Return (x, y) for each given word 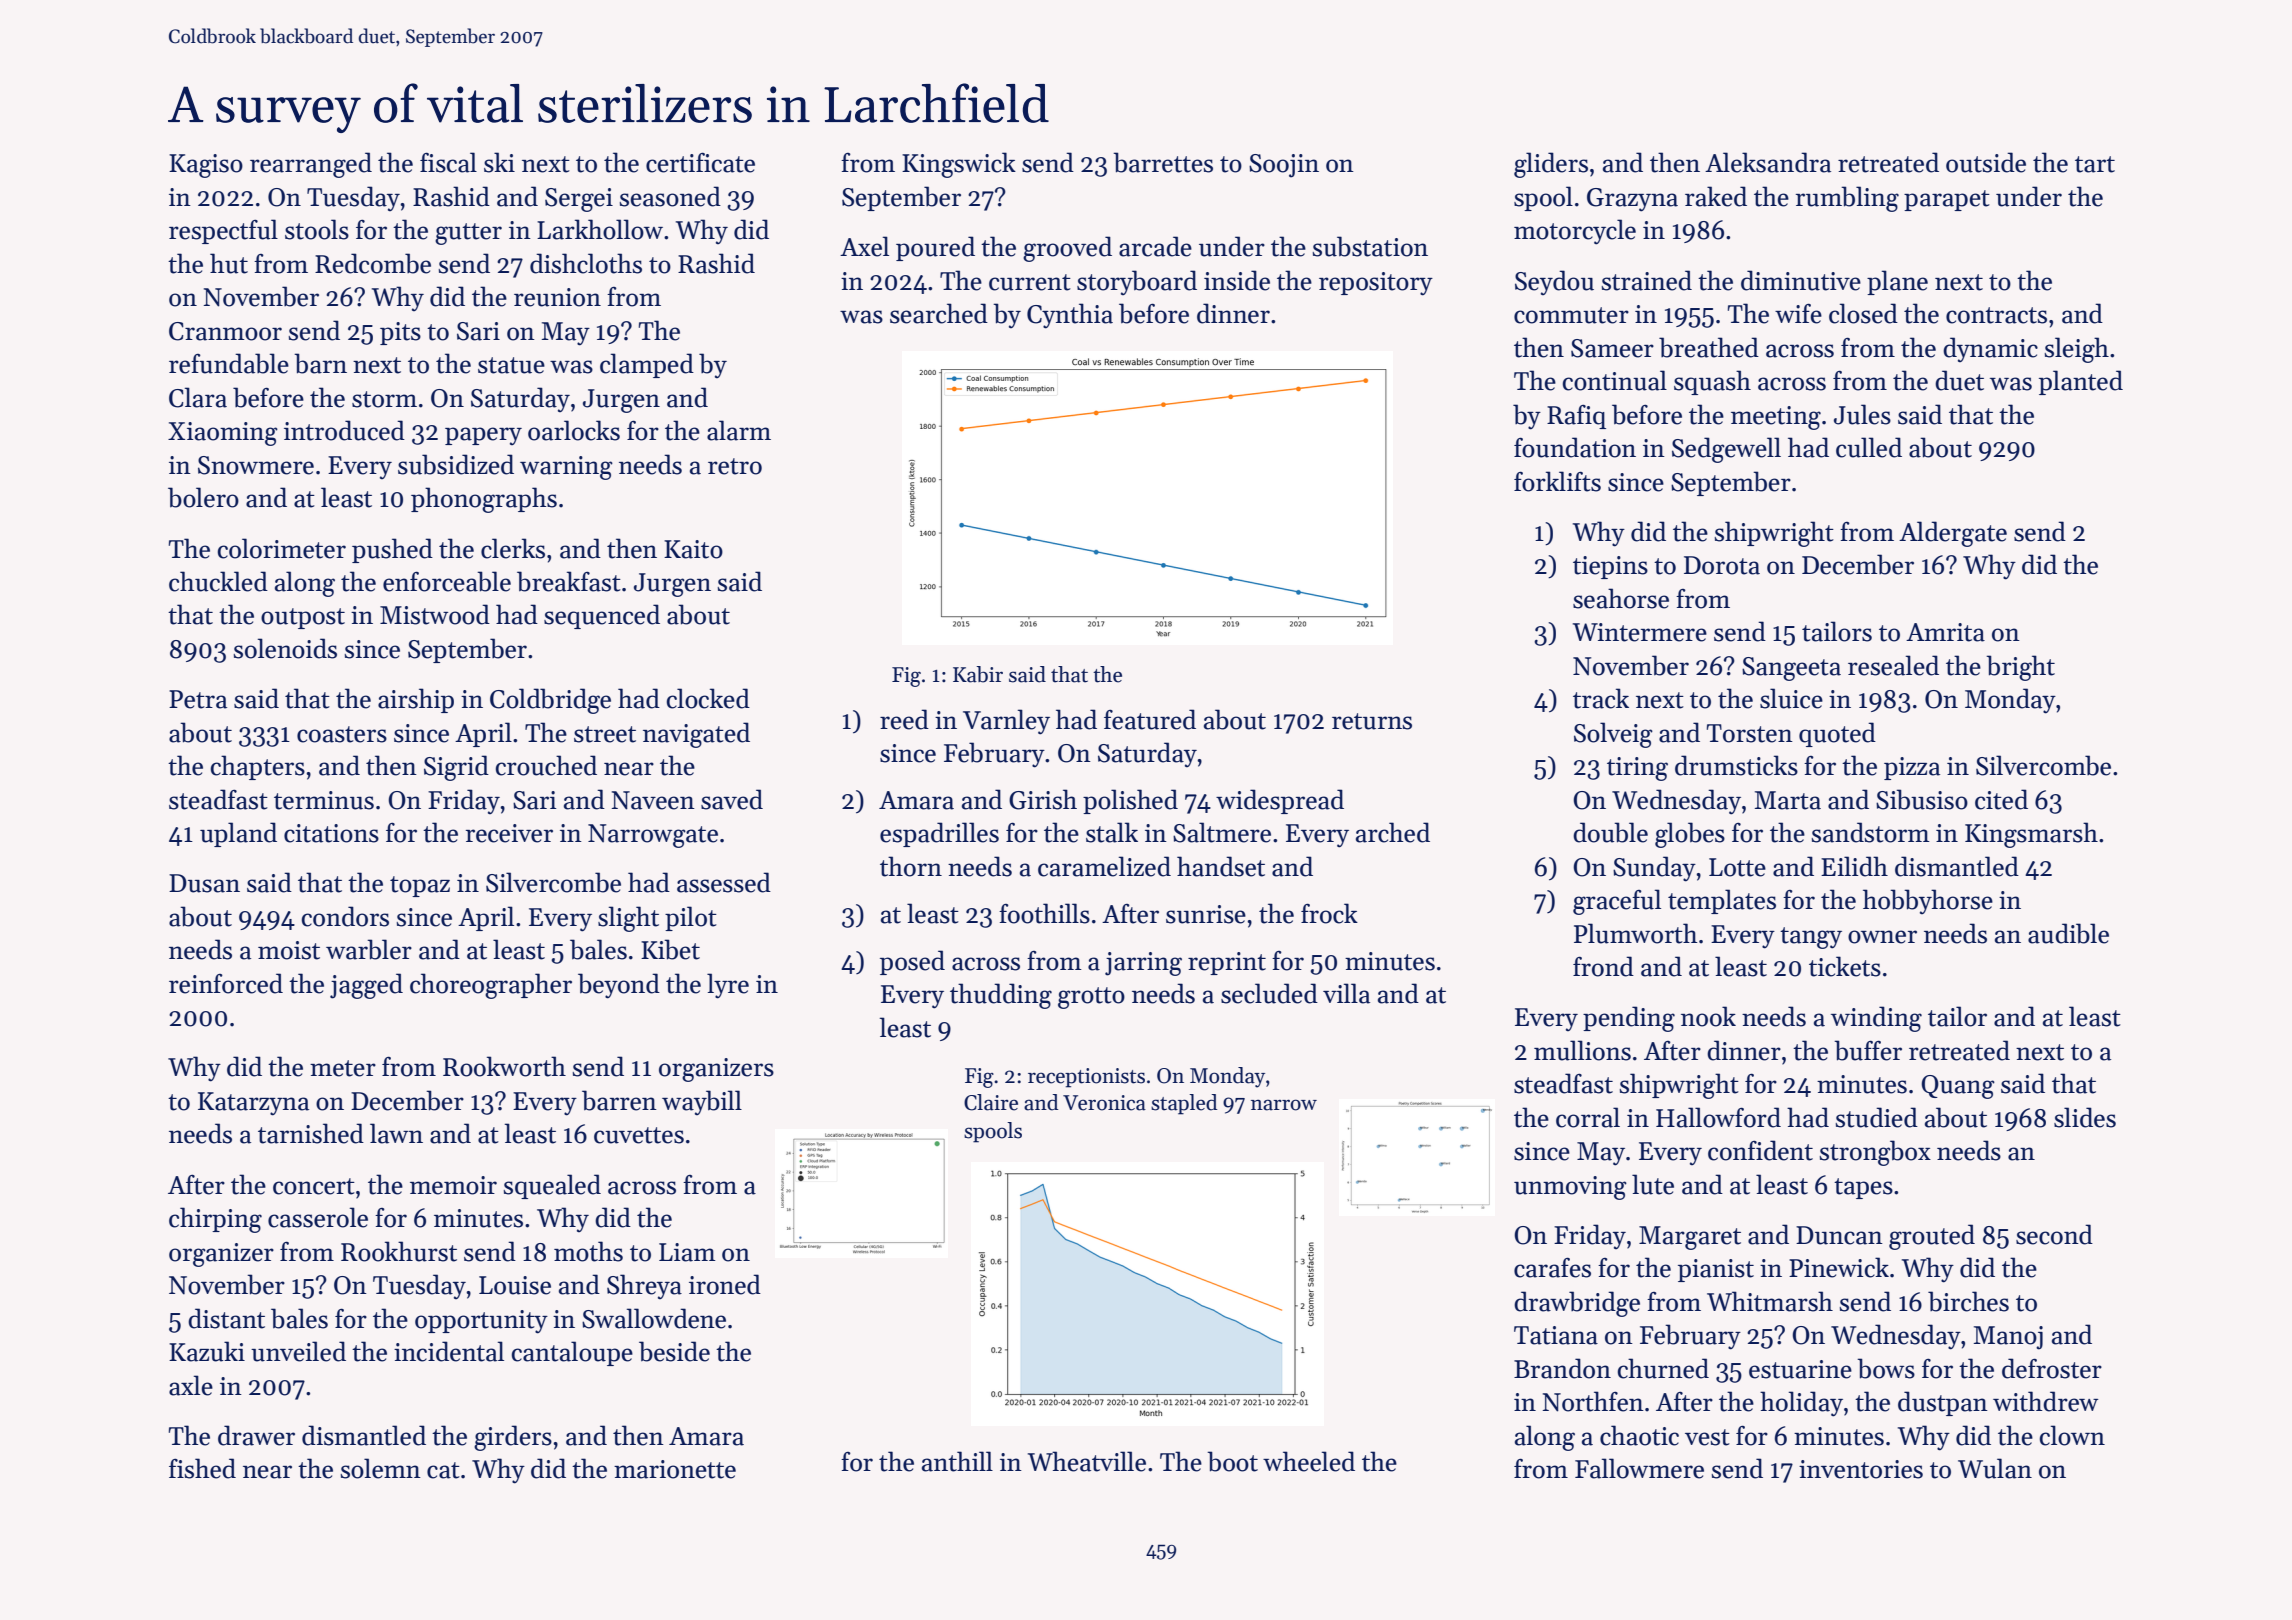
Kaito (693, 549)
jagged (366, 986)
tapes (1863, 1188)
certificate (700, 162)
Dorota (1722, 565)
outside (1986, 162)
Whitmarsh (1770, 1301)
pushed (392, 550)
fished (202, 1468)
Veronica (1104, 1103)
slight (628, 919)
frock (1329, 913)
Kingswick (959, 165)
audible (2068, 933)
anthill (957, 1461)
